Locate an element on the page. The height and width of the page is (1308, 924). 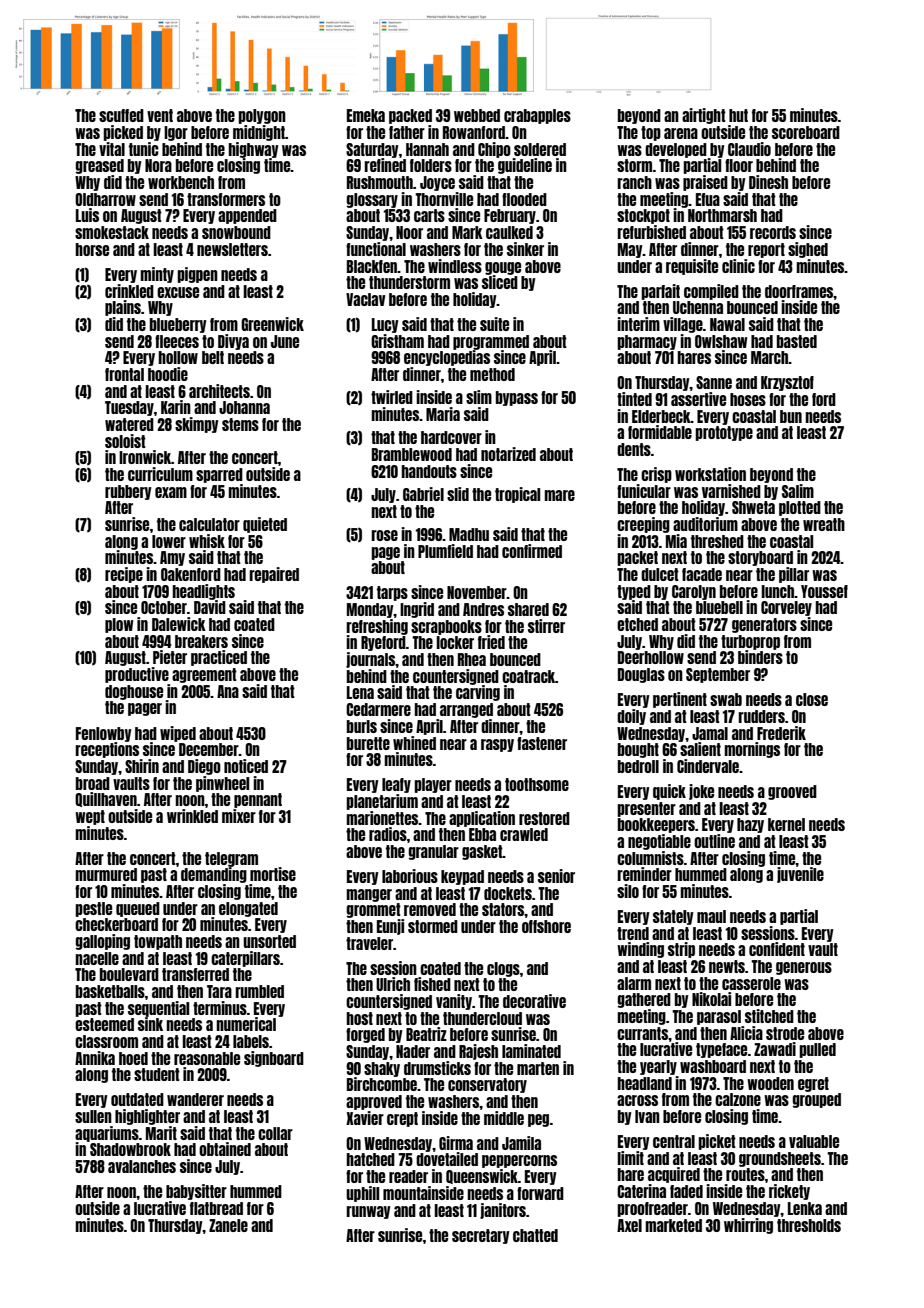
Emeka is located at coordinates (366, 115).
